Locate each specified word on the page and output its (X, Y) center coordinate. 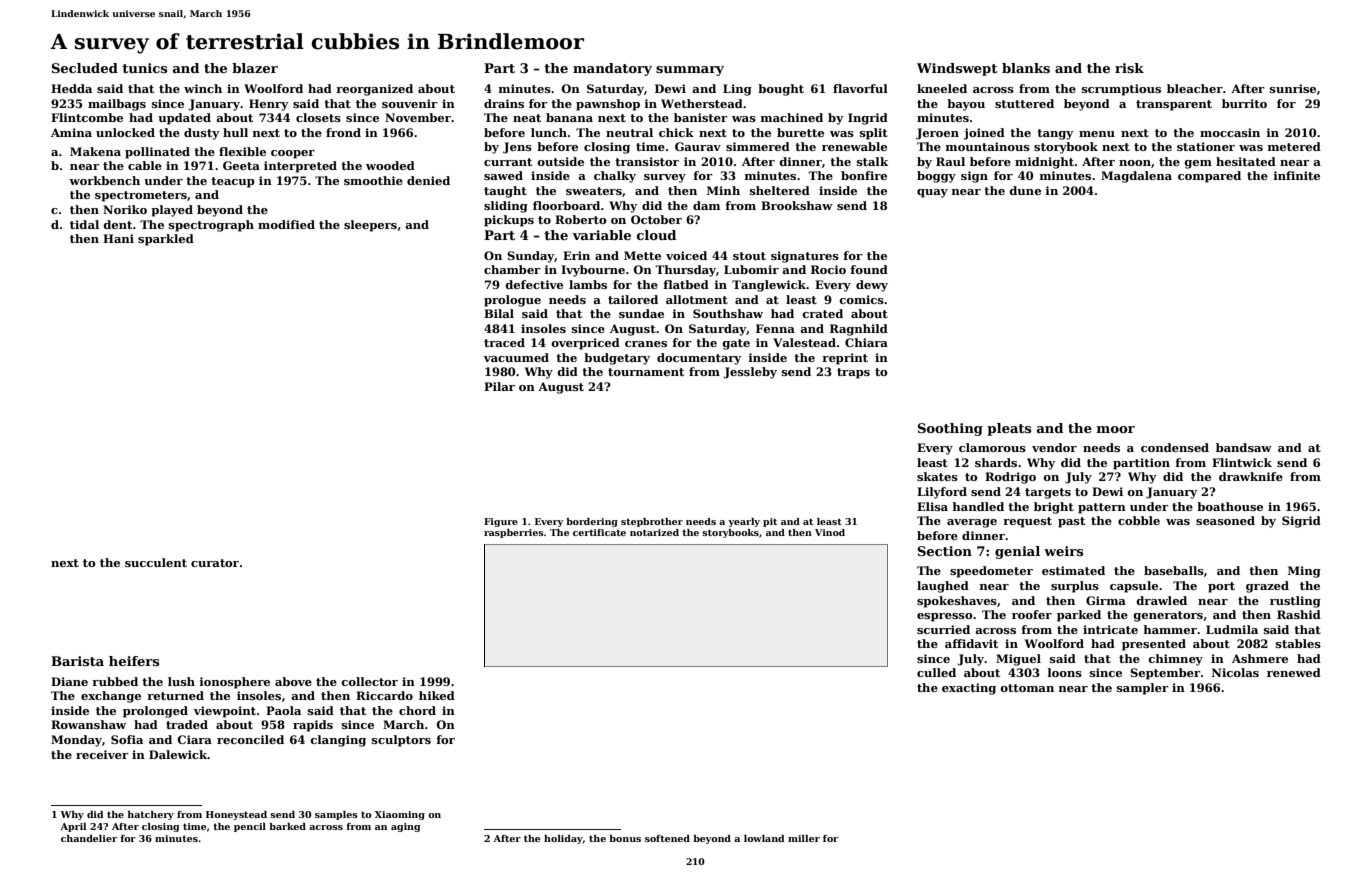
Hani (118, 238)
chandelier (89, 838)
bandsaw (1244, 447)
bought (781, 90)
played (172, 211)
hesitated (1246, 161)
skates (937, 476)
